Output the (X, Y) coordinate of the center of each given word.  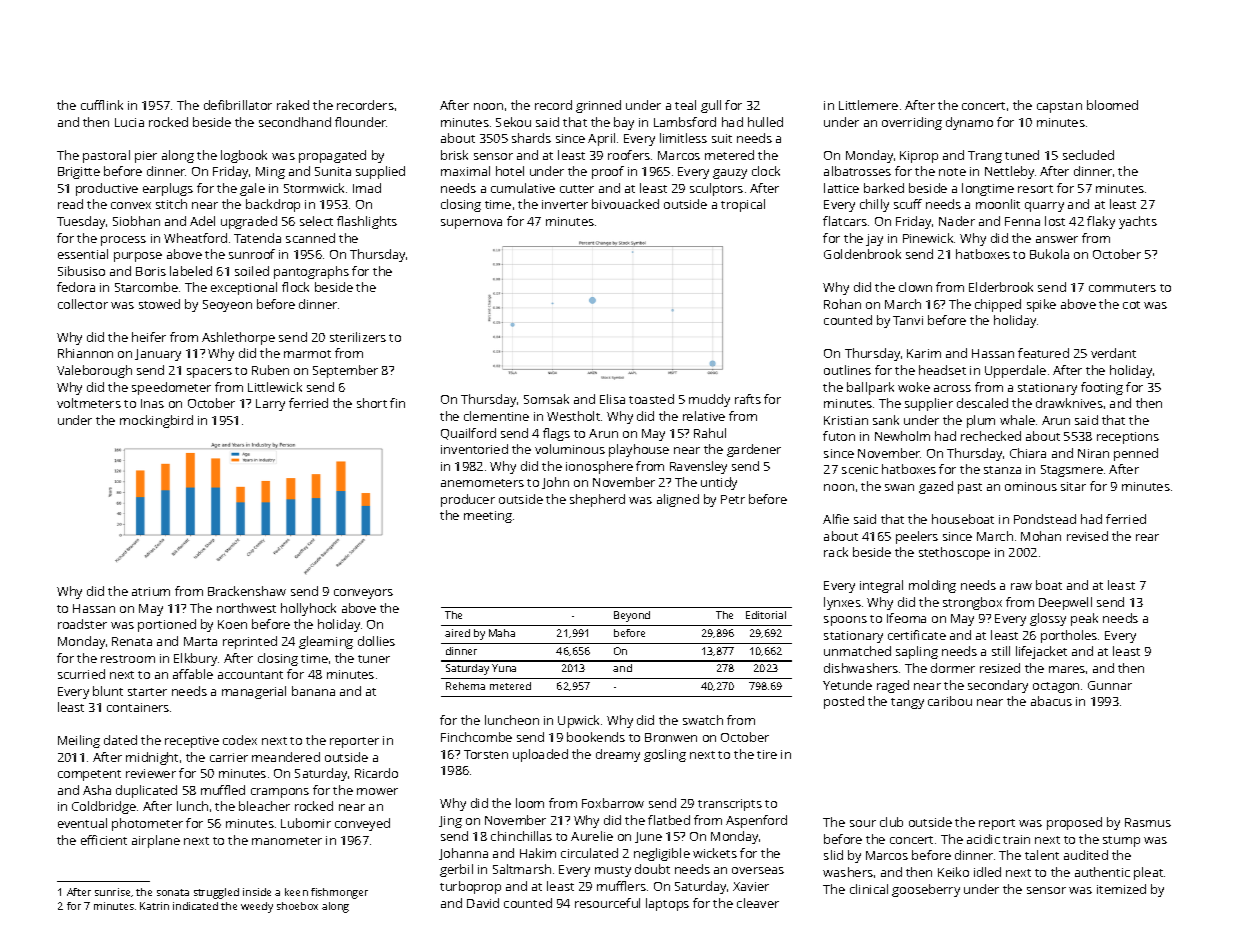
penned (1136, 454)
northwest (246, 608)
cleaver (758, 903)
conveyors (363, 594)
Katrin (154, 906)
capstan (1059, 107)
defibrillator (238, 105)
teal (685, 105)
